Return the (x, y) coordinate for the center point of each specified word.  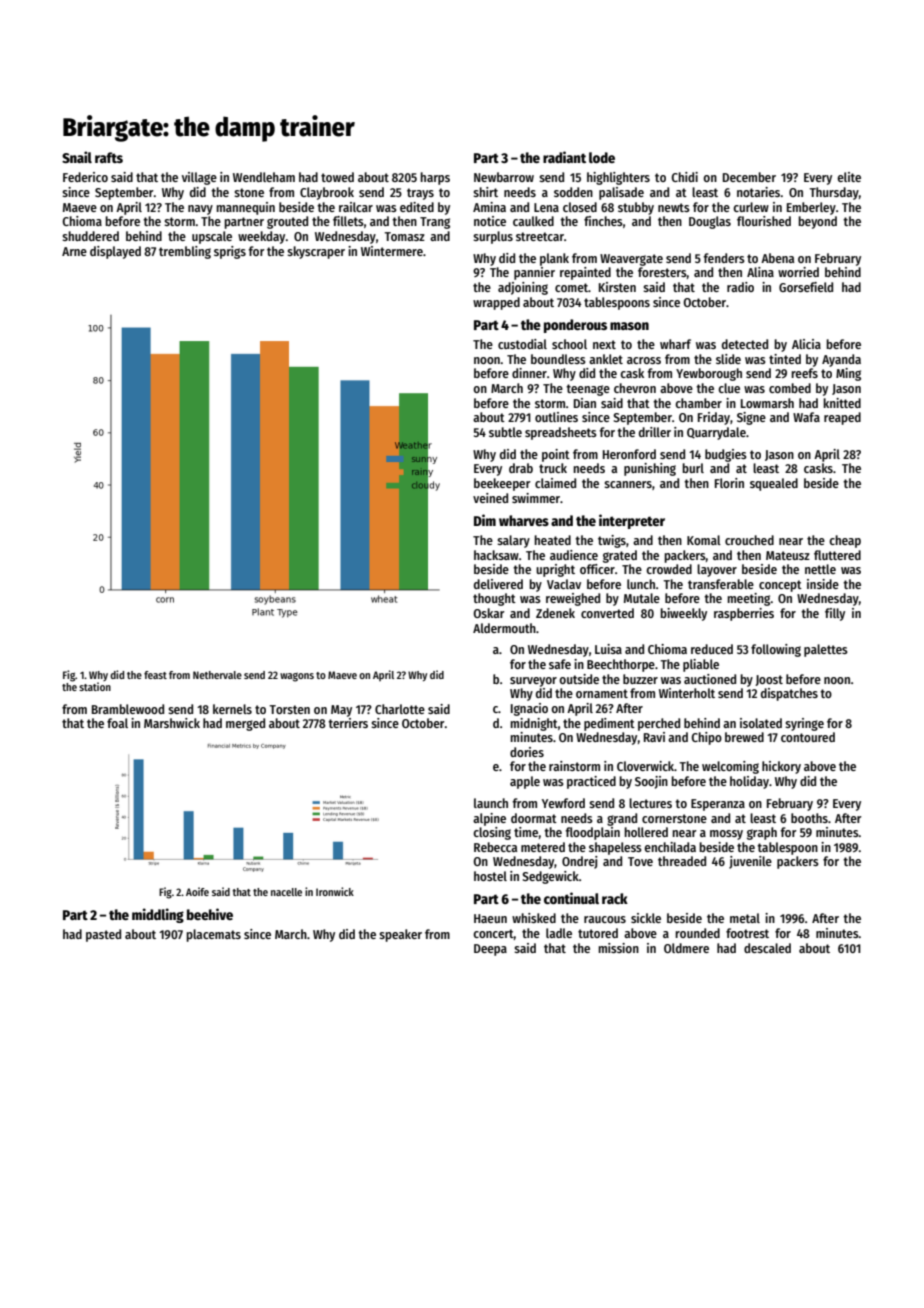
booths (809, 818)
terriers (348, 723)
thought (494, 599)
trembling (185, 252)
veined (490, 498)
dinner (529, 373)
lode (602, 157)
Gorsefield (806, 287)
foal (117, 723)
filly (835, 614)
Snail (77, 157)
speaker (400, 935)
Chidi (684, 177)
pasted (103, 935)
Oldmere (686, 948)
